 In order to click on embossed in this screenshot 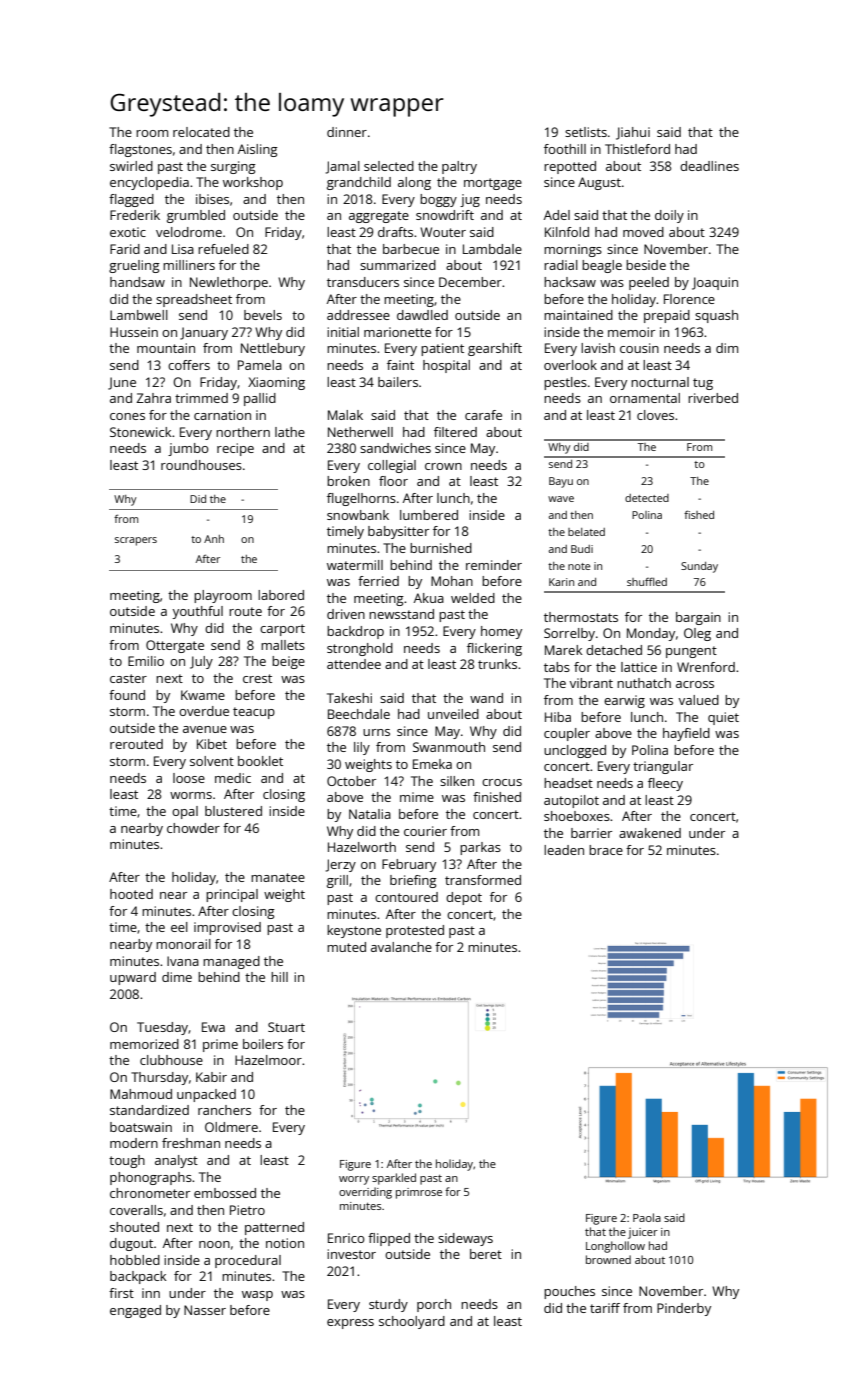, I will do `click(225, 1193)`.
